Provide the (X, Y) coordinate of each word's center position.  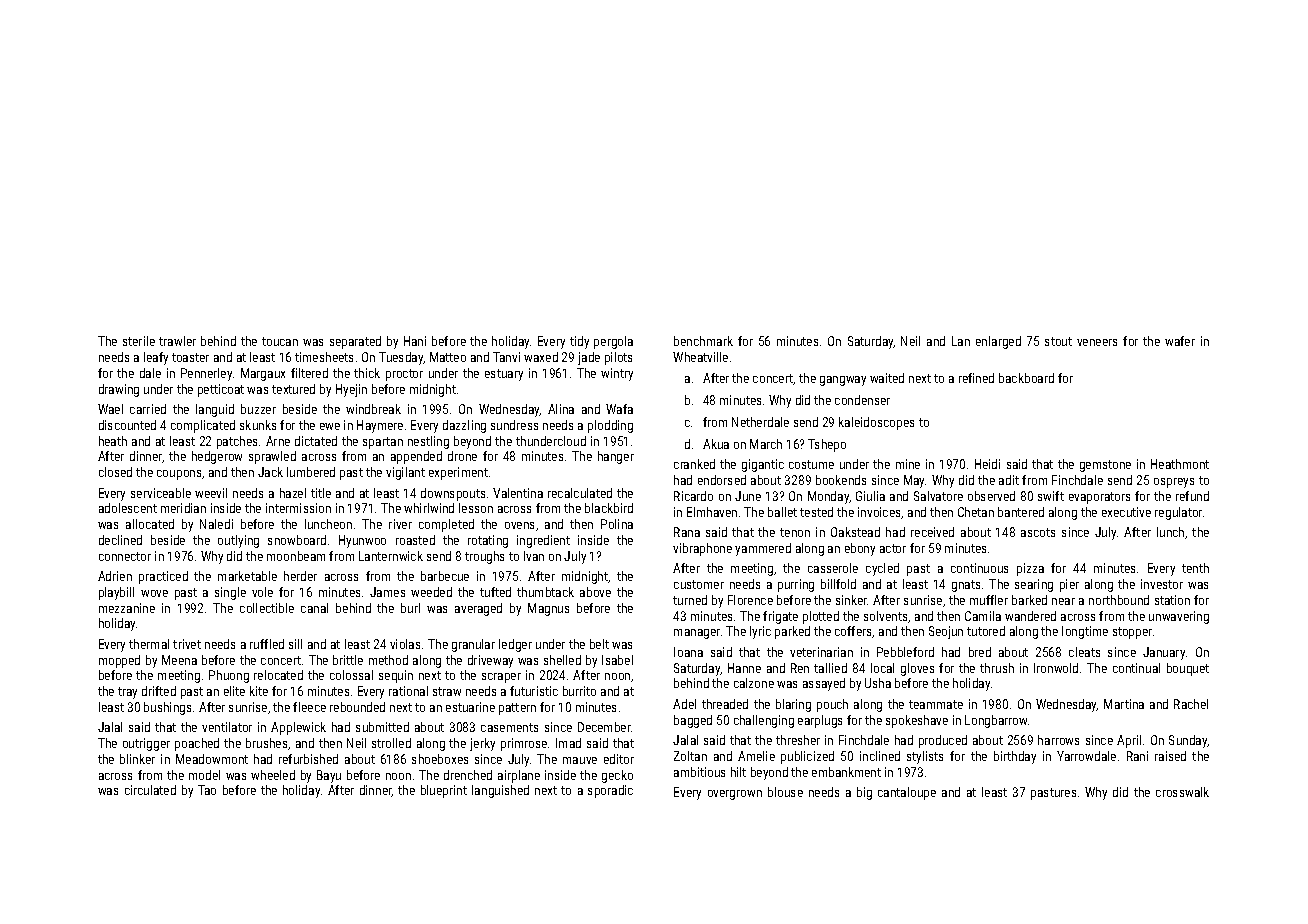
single (230, 593)
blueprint (444, 791)
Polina (617, 524)
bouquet (1188, 669)
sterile (139, 341)
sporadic (610, 791)
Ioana (688, 652)
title (321, 493)
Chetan (976, 512)
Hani (415, 341)
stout (1058, 341)
